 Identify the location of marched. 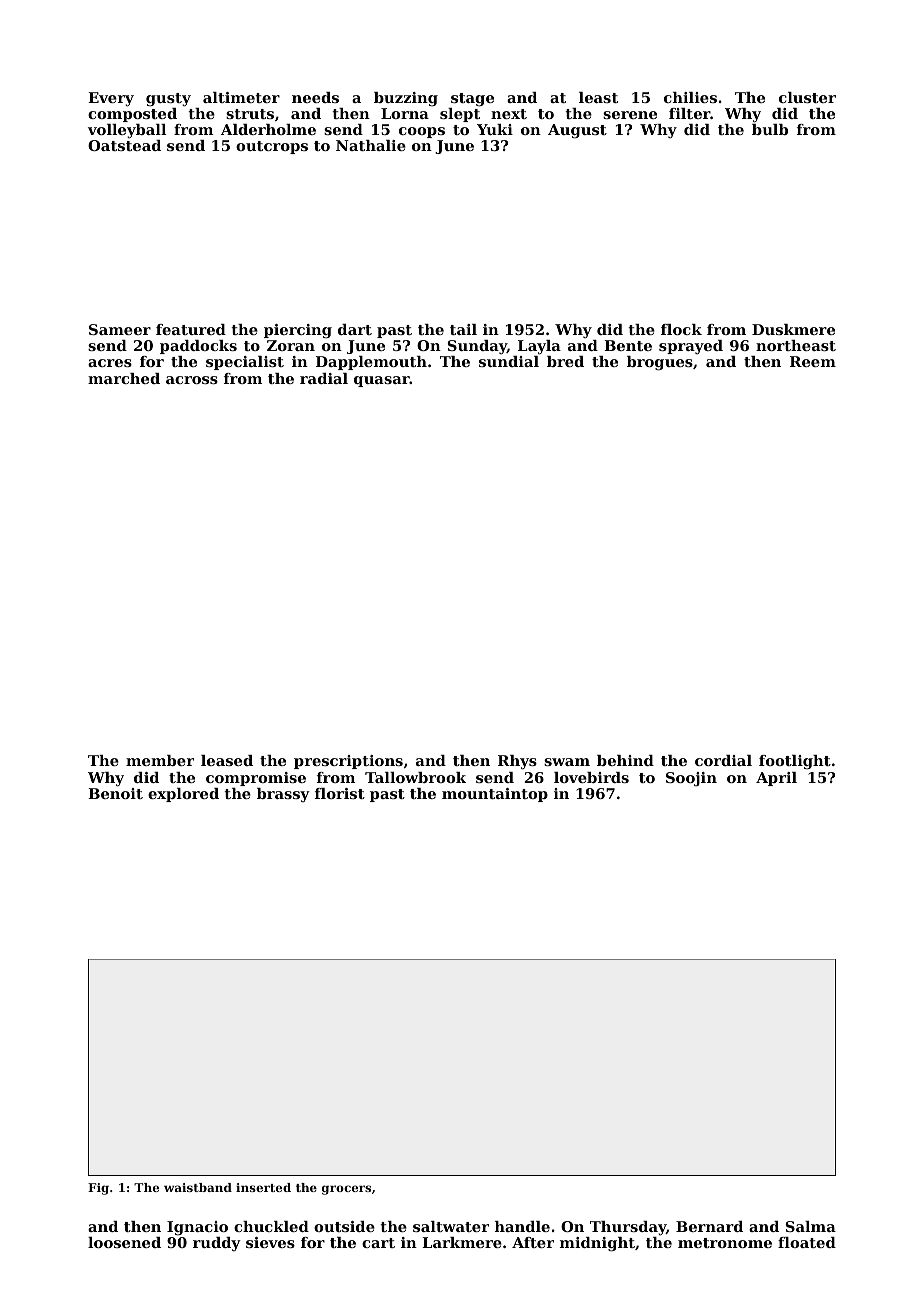
(124, 378).
